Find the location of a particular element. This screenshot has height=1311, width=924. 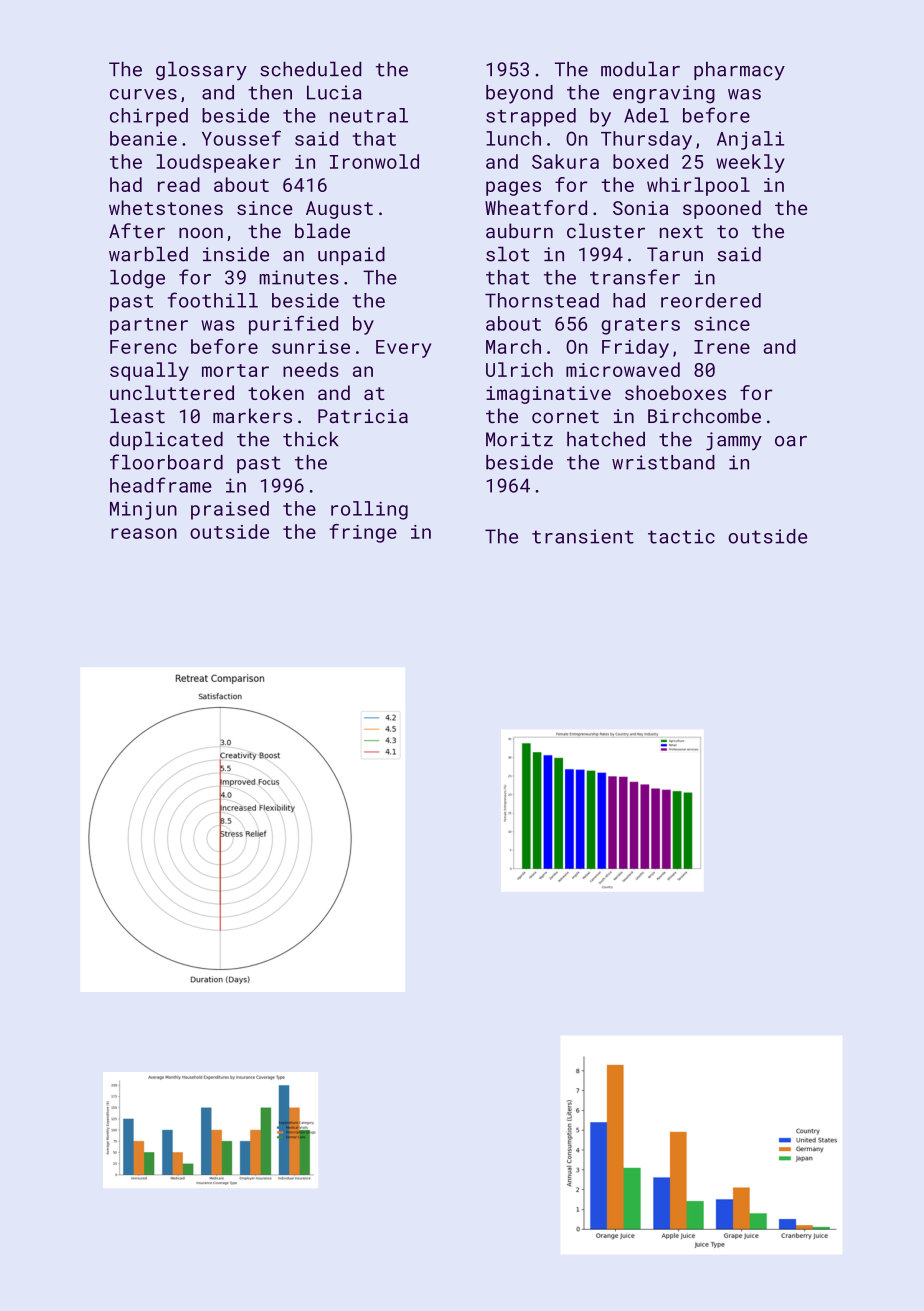

wristband is located at coordinates (663, 462).
